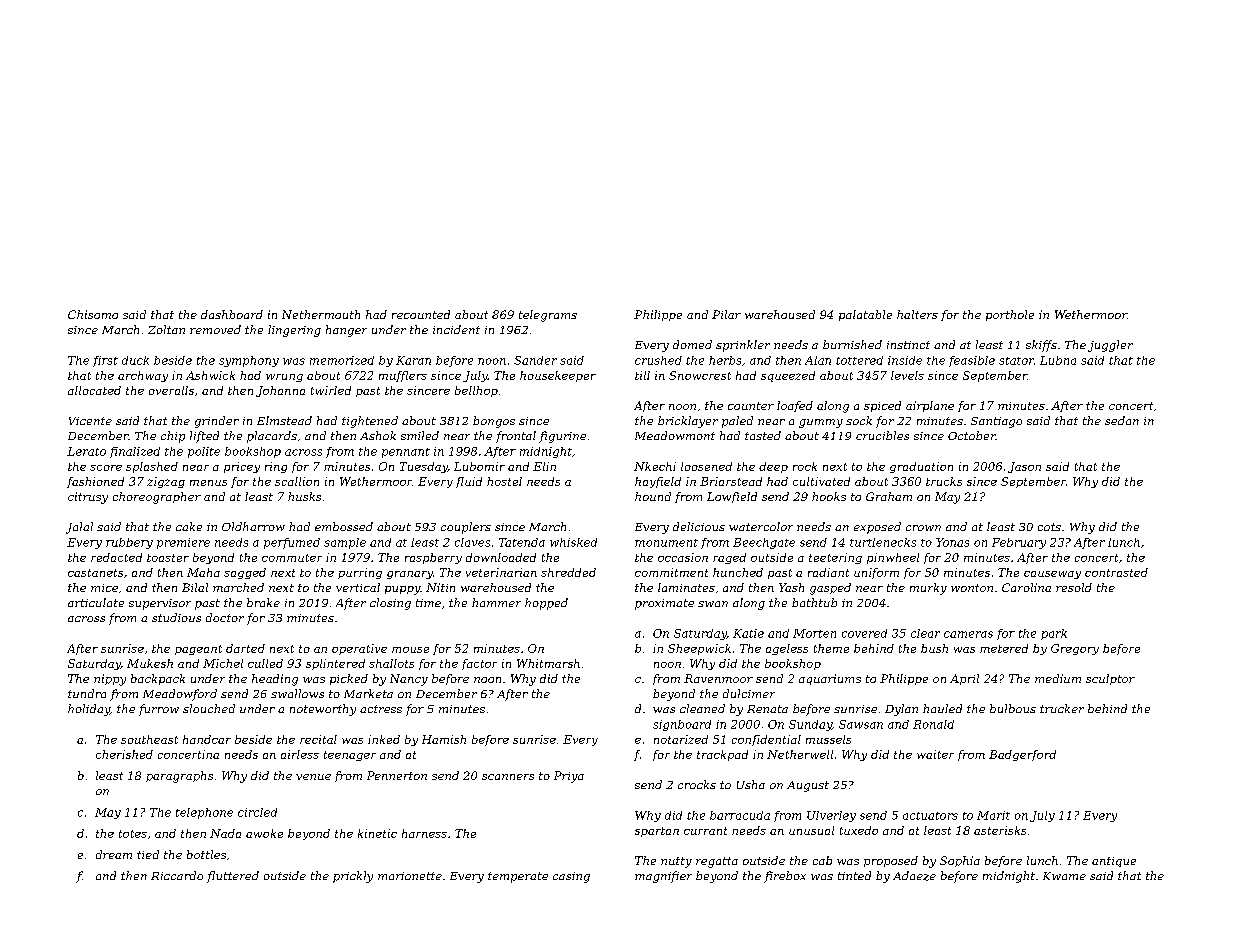 Image resolution: width=1233 pixels, height=952 pixels. What do you see at coordinates (406, 453) in the document?
I see `pennant` at bounding box center [406, 453].
